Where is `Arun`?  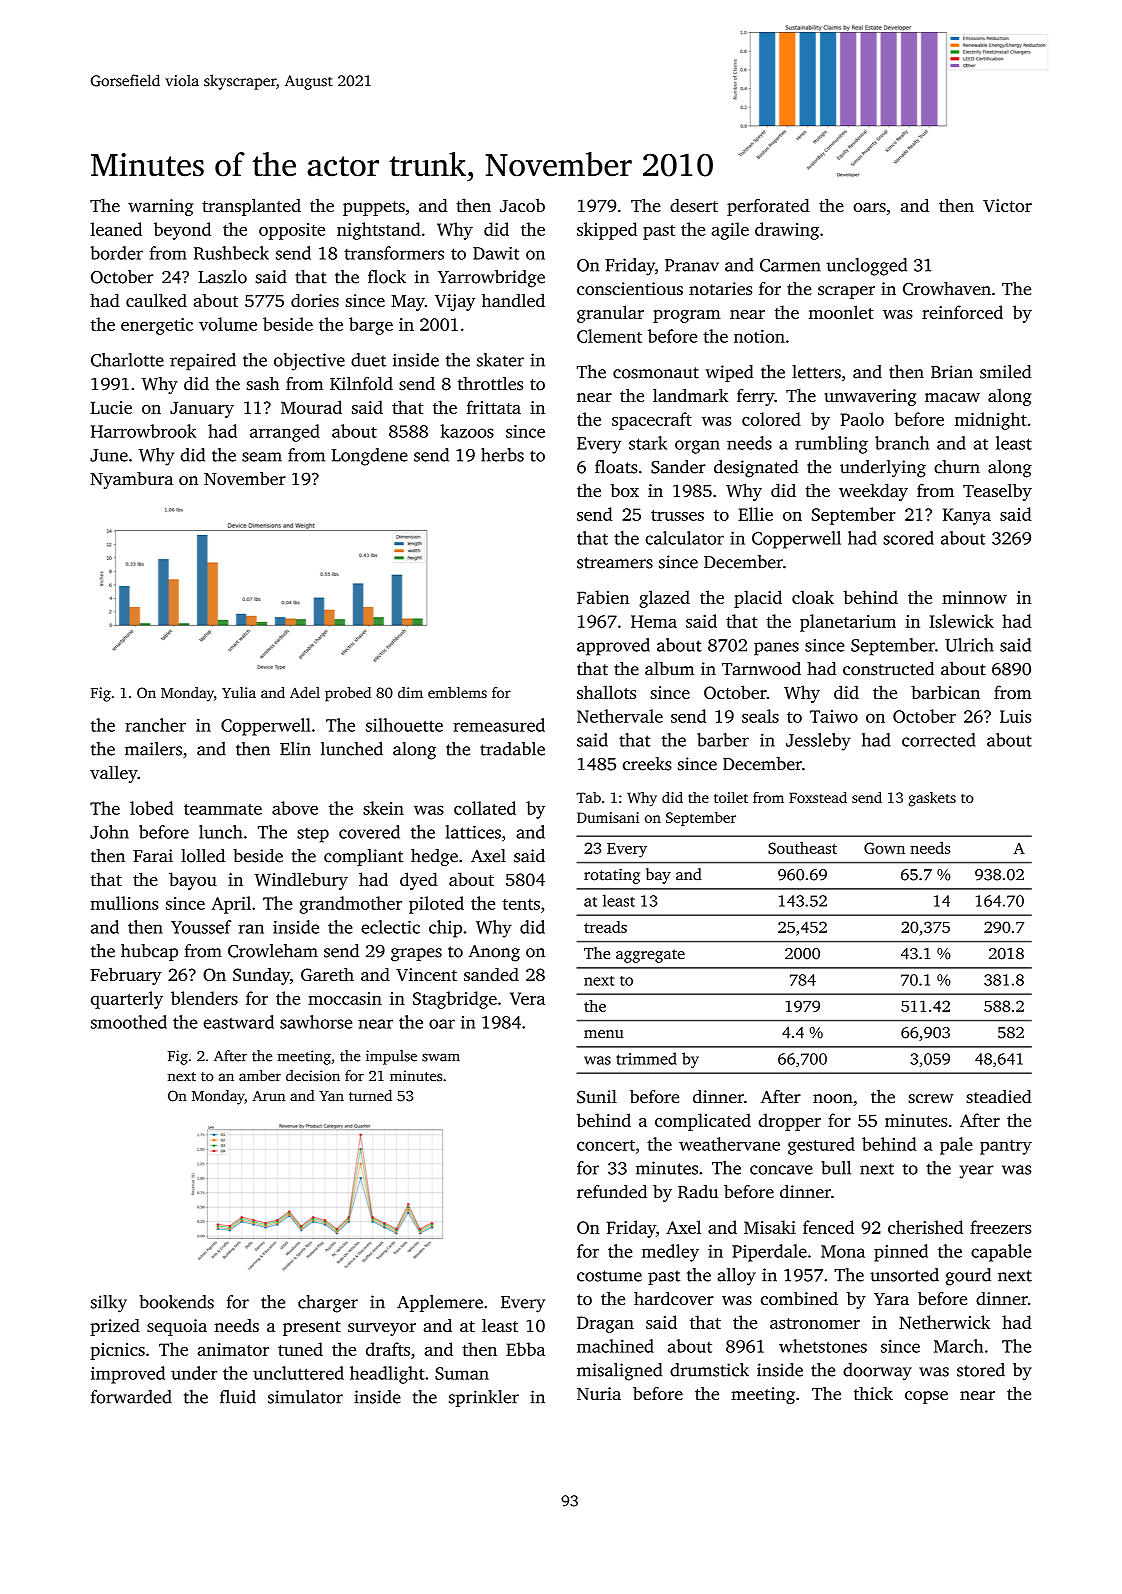
Arun is located at coordinates (268, 1095).
